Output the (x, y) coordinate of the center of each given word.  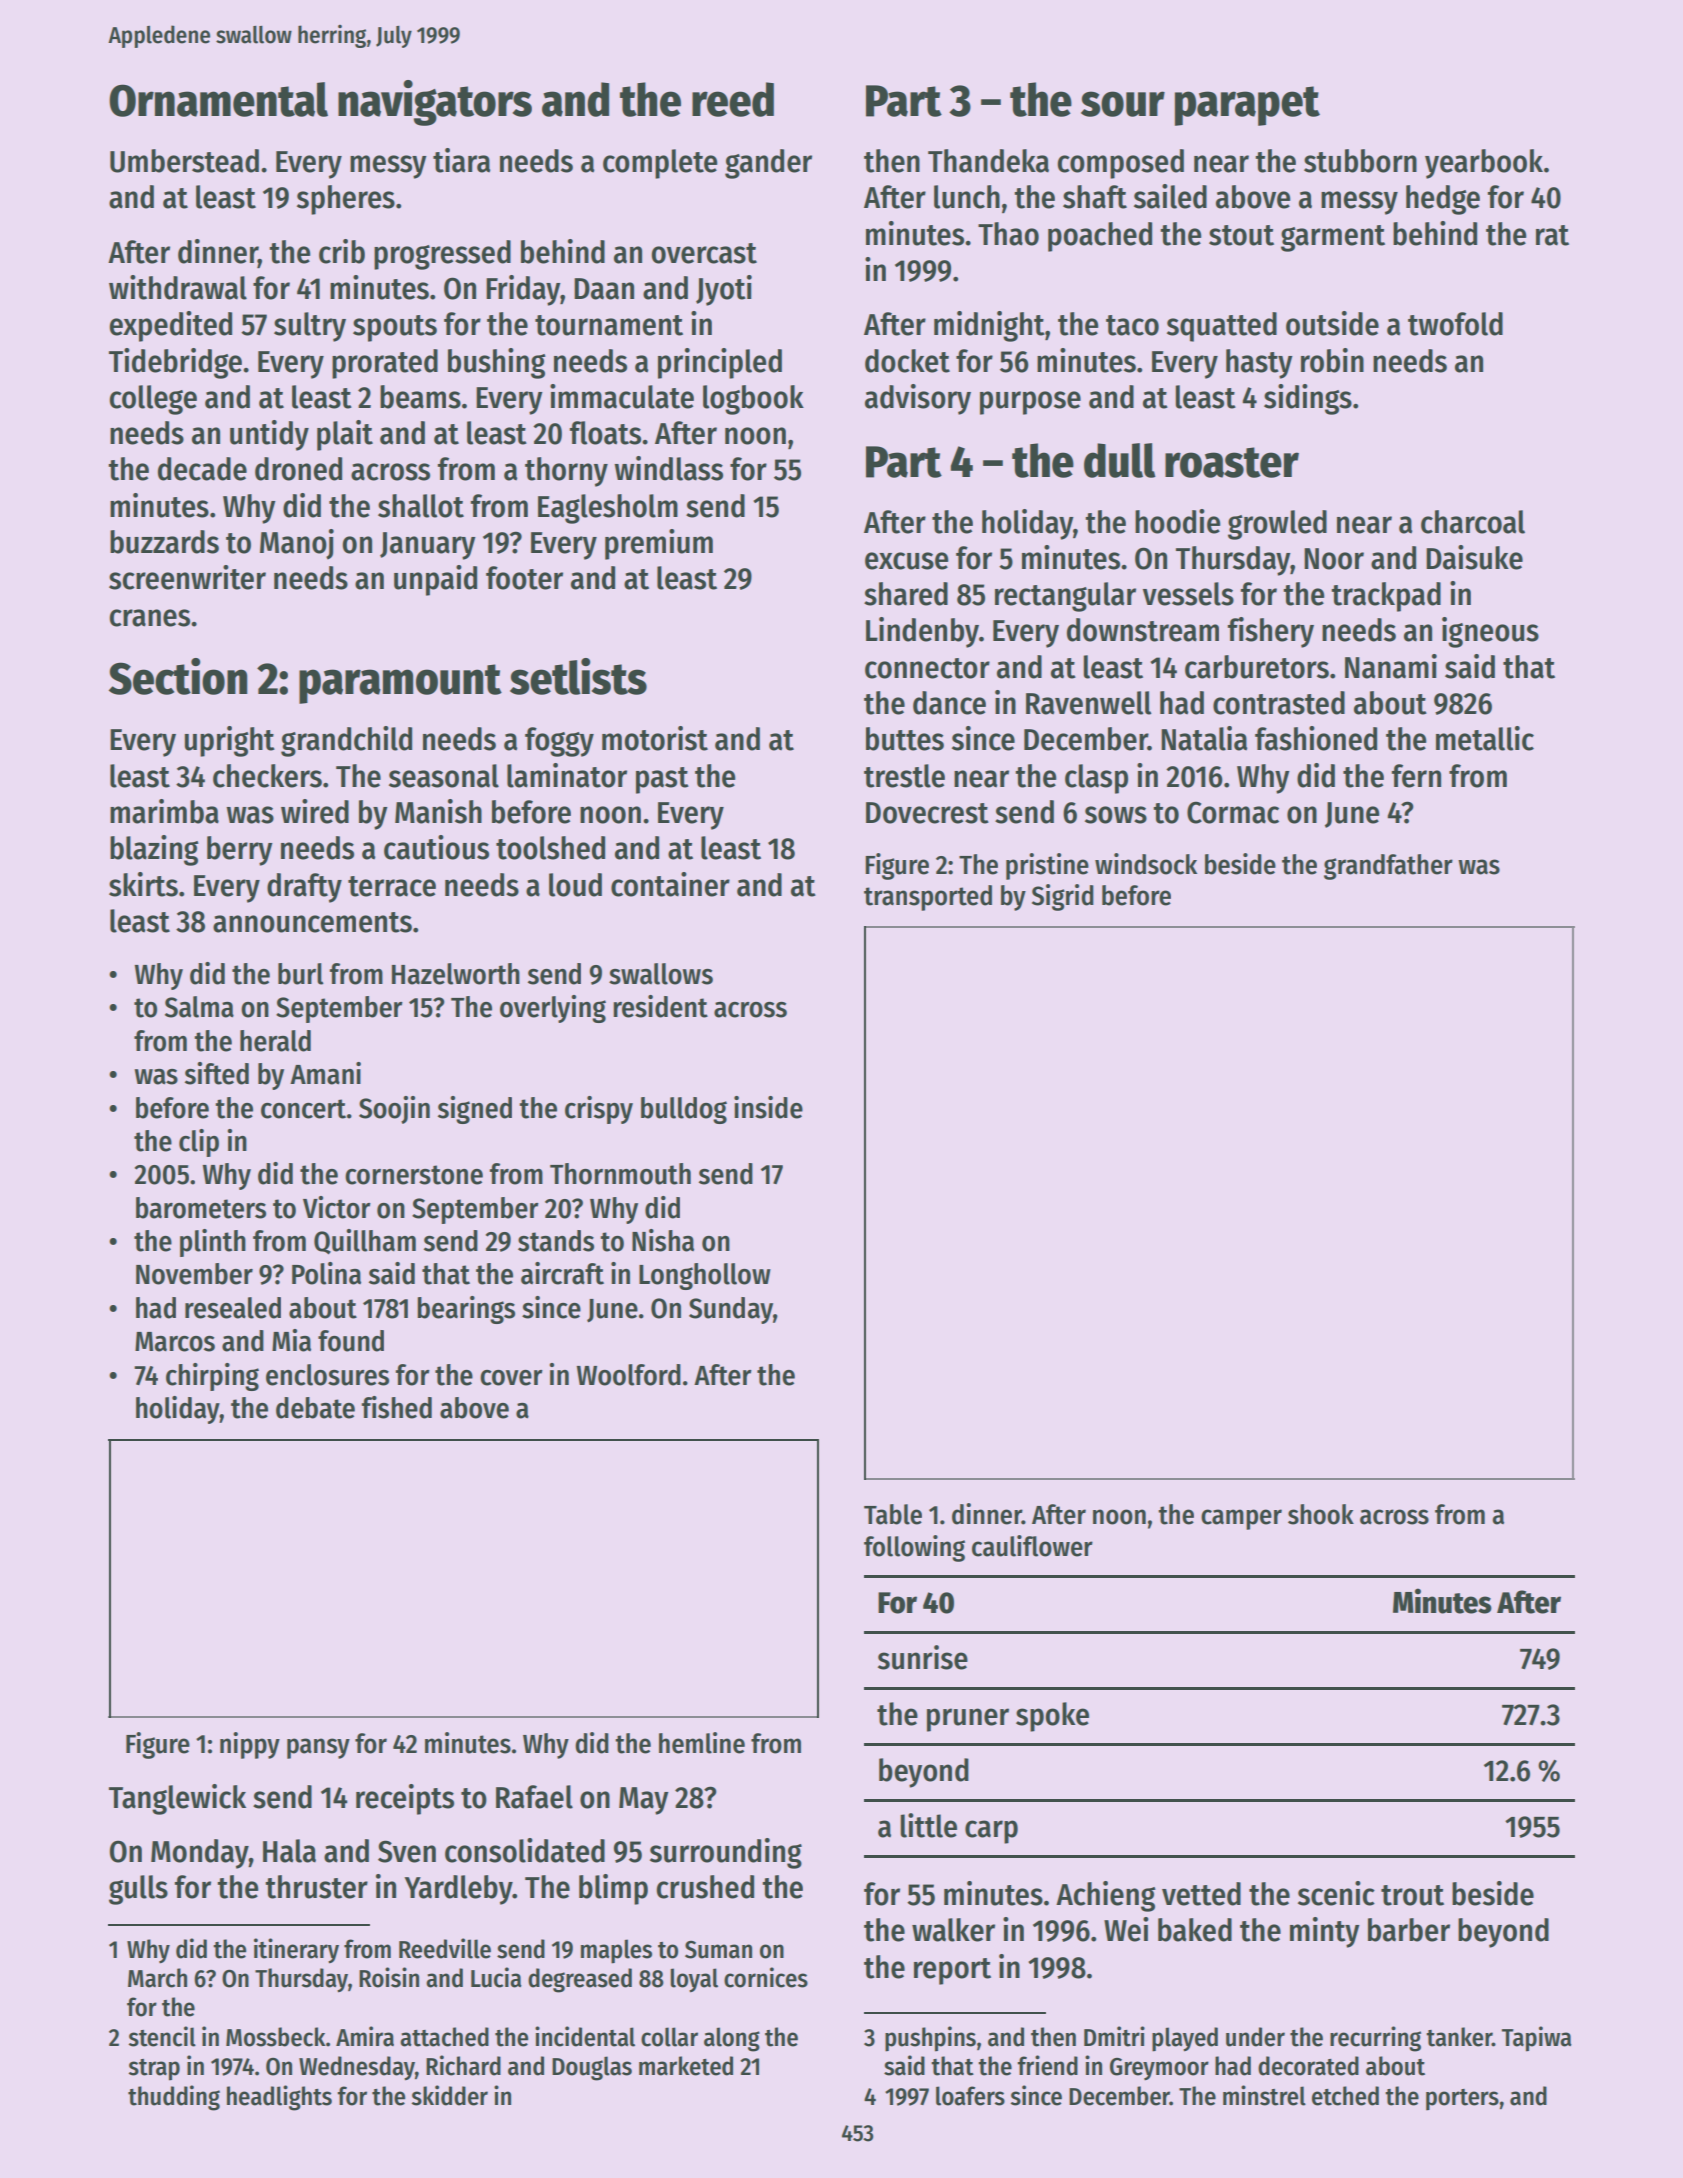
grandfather (1388, 867)
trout (1412, 1895)
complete (660, 164)
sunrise (923, 1657)
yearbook (1484, 164)
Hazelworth (456, 974)
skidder (450, 2095)
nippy (250, 1745)
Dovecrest (927, 813)
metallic (1485, 738)
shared (906, 594)
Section (178, 676)
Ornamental (218, 99)
